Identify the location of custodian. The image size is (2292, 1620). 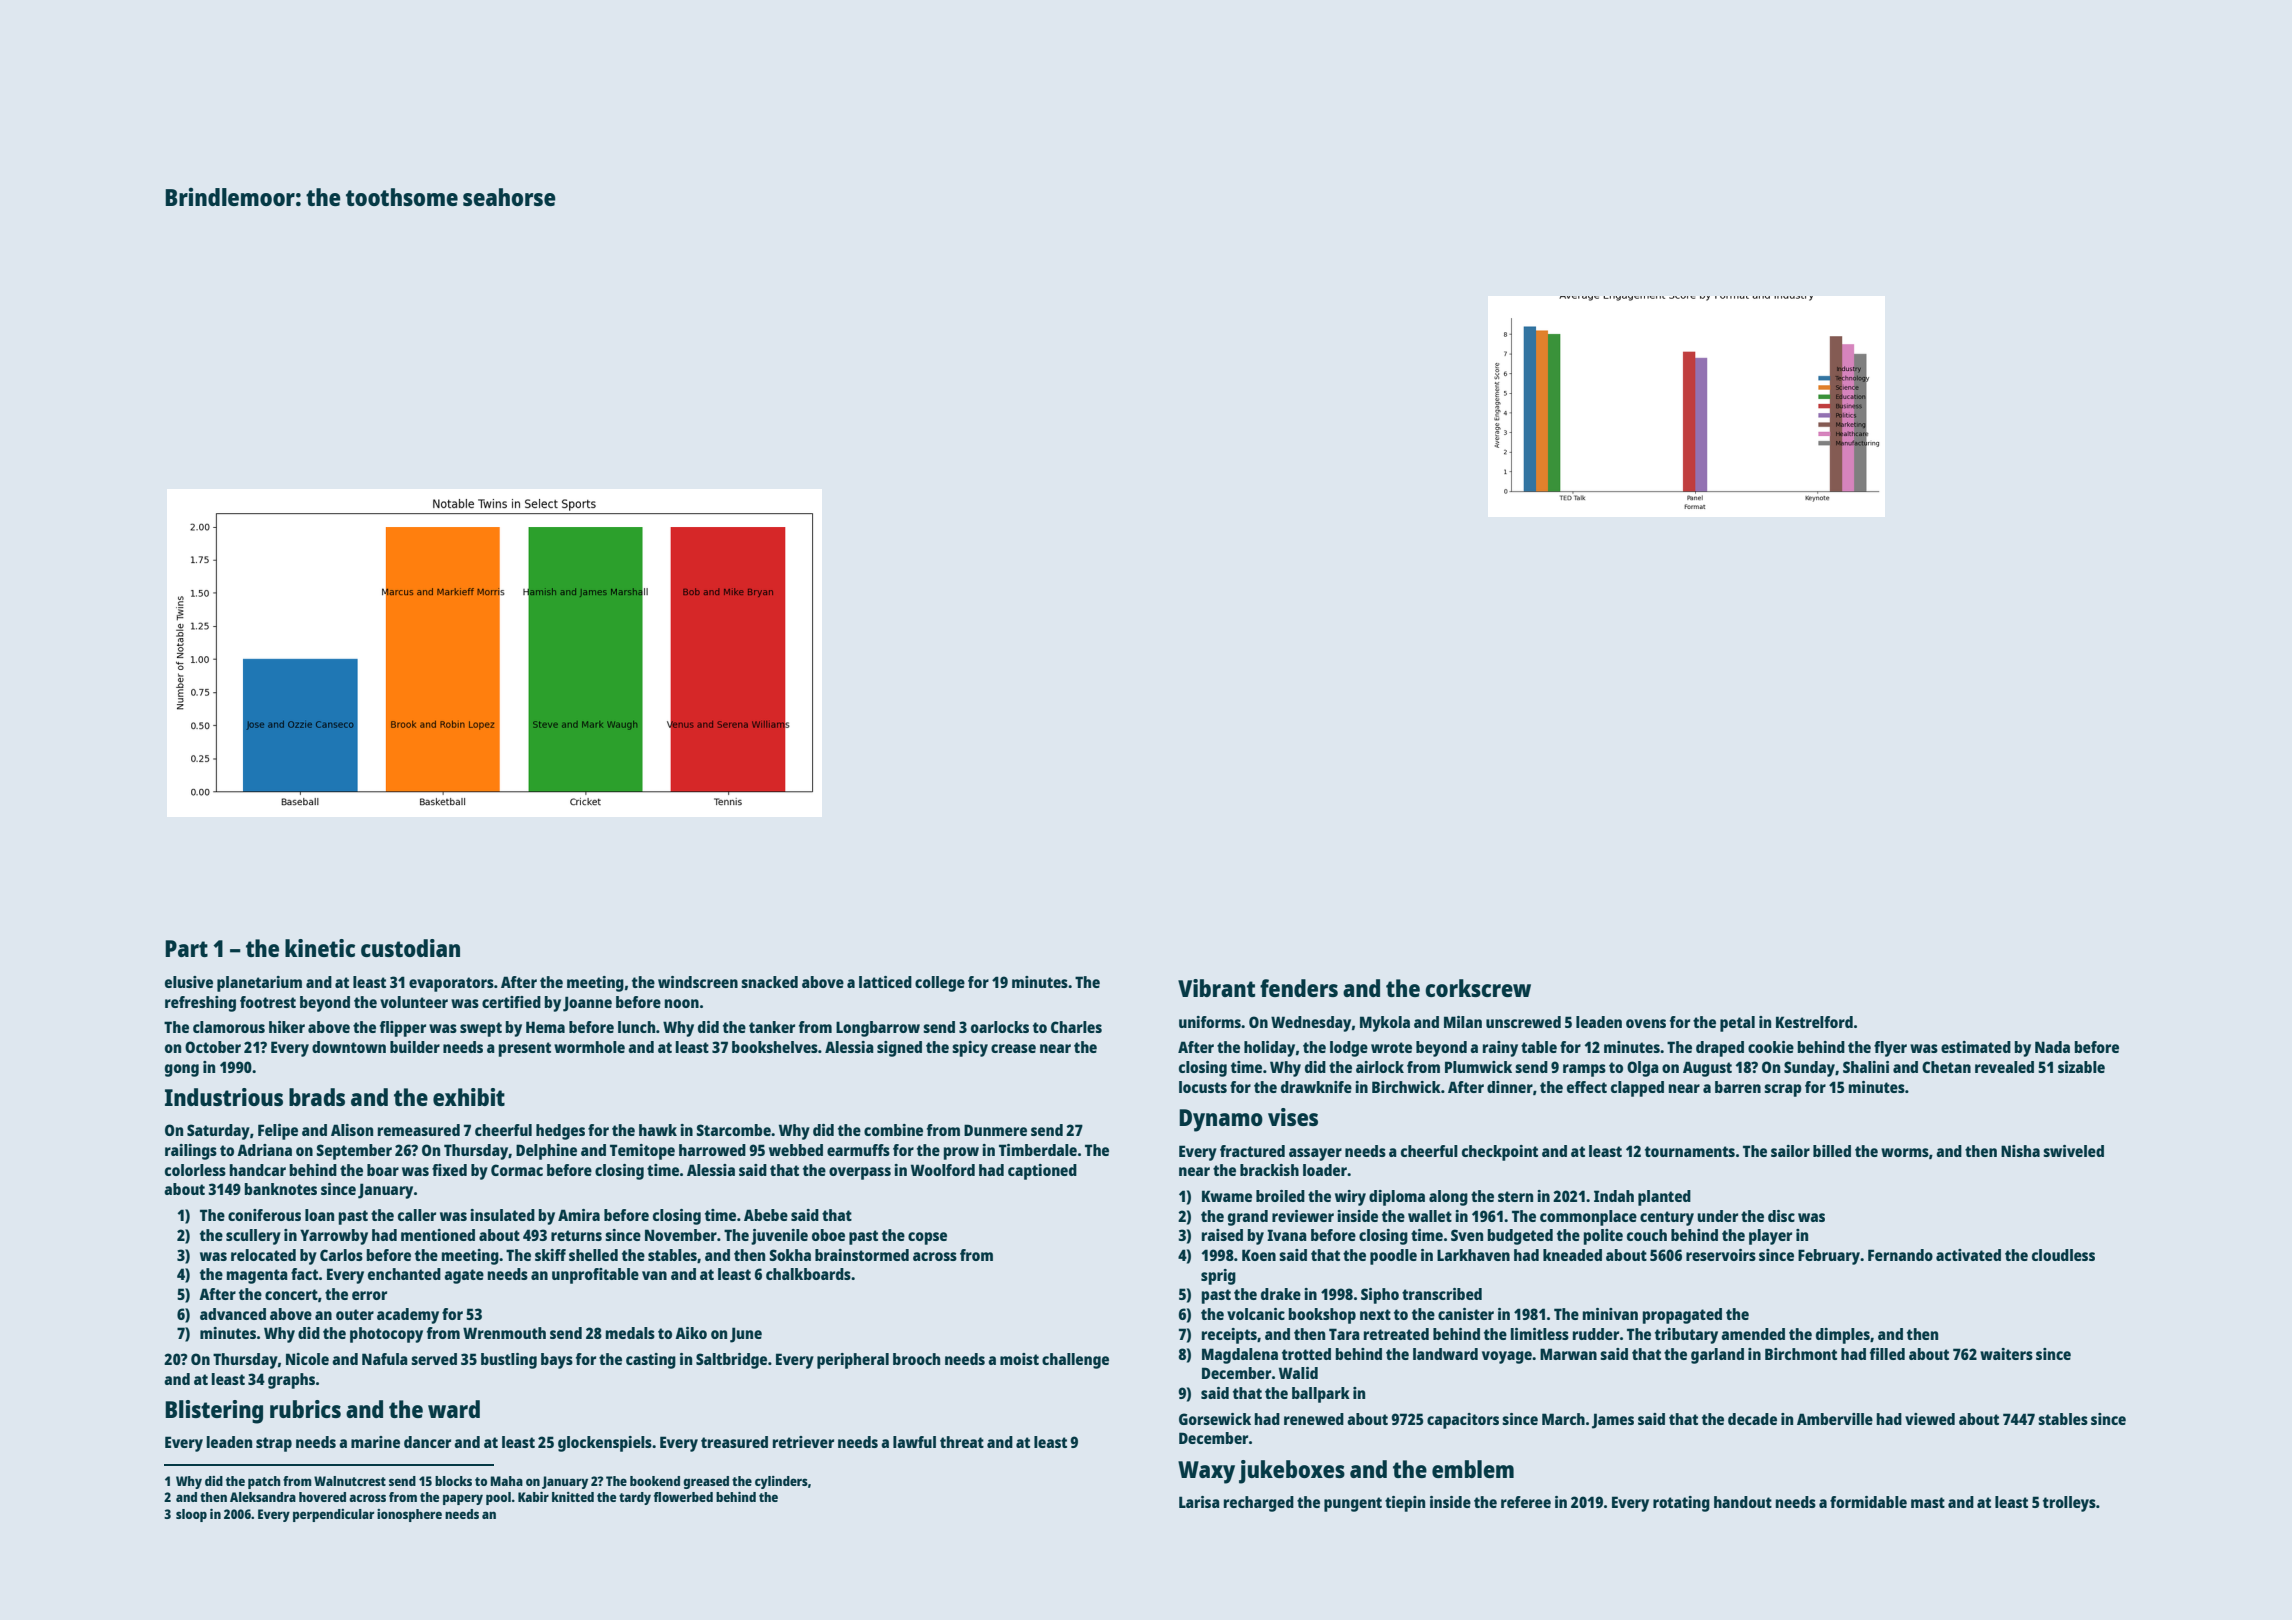
(410, 948).
